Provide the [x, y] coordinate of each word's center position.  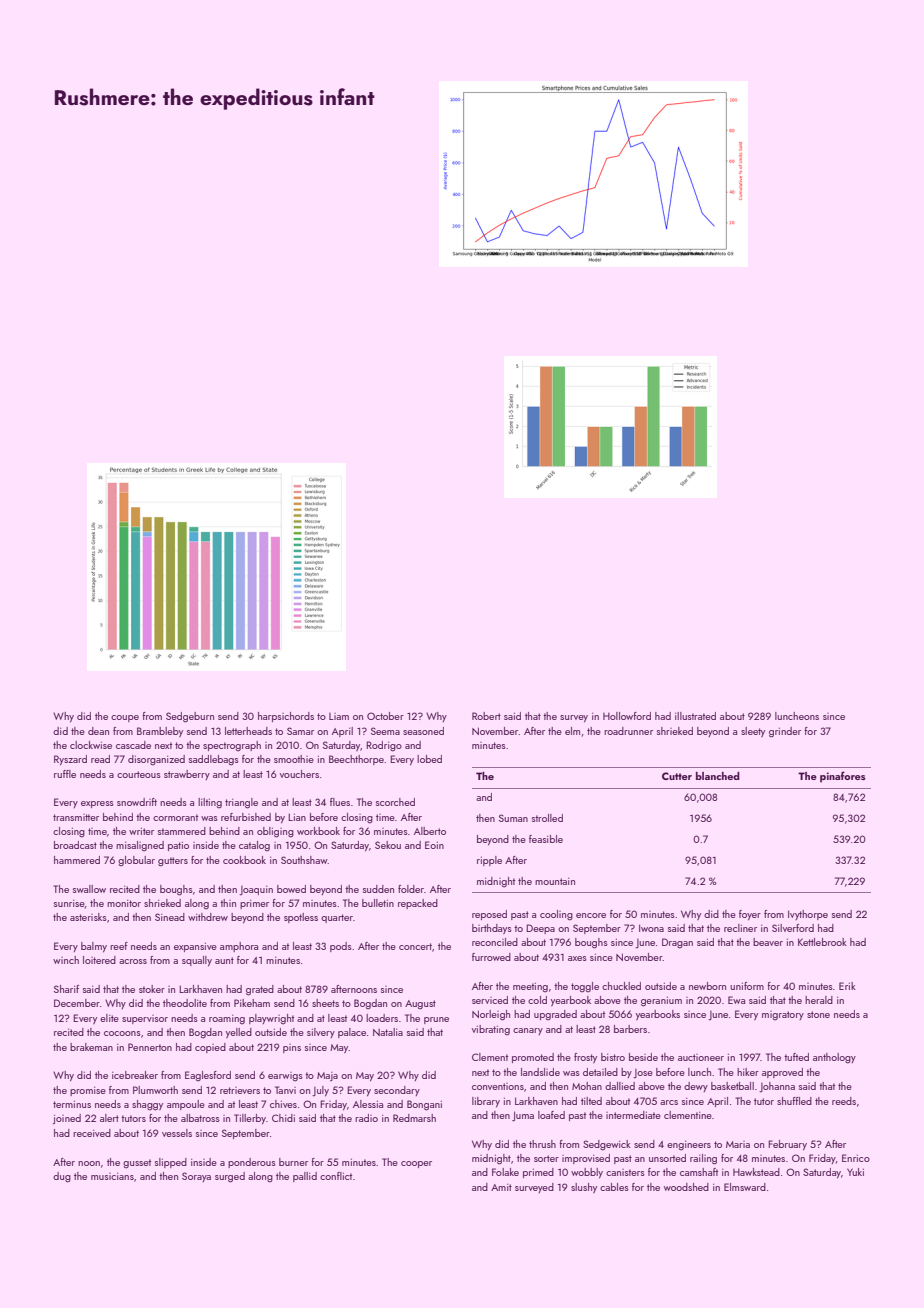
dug [62, 1177]
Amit [501, 1187]
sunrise [69, 903]
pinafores [843, 777]
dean [98, 731]
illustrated [695, 716]
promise [88, 1091]
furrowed [491, 957]
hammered [77, 860]
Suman [513, 818]
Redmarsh [414, 1118]
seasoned [423, 731]
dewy [696, 1087]
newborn [707, 986]
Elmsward [745, 1187]
